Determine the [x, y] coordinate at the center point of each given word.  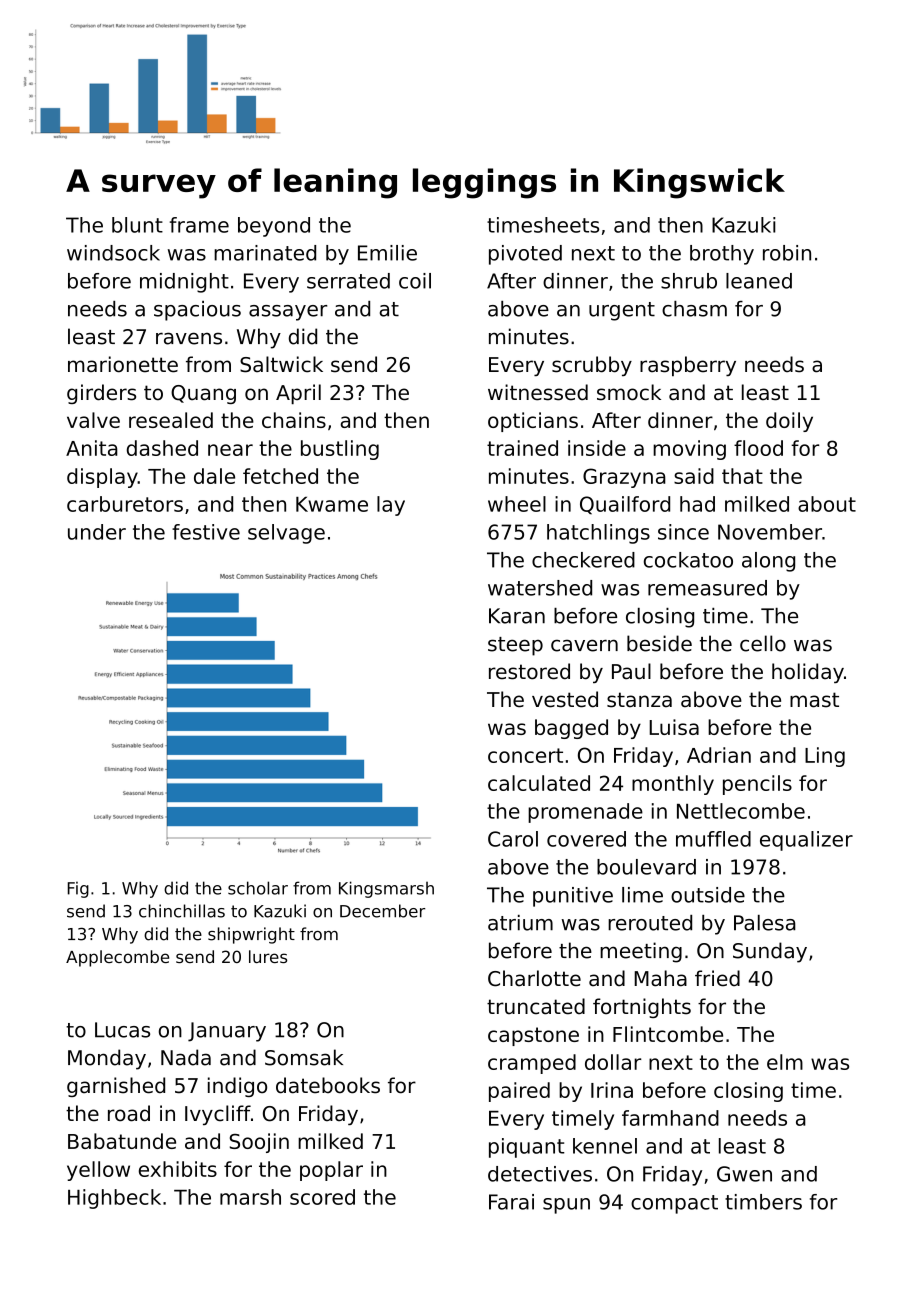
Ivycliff [218, 1115]
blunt [137, 225]
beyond [274, 227]
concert [525, 755]
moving [689, 450]
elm [785, 1062]
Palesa [765, 923]
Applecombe [117, 958]
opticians [533, 422]
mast [814, 700]
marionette [123, 364]
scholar [258, 888]
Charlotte [534, 978]
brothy [722, 255]
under [97, 532]
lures [268, 956]
